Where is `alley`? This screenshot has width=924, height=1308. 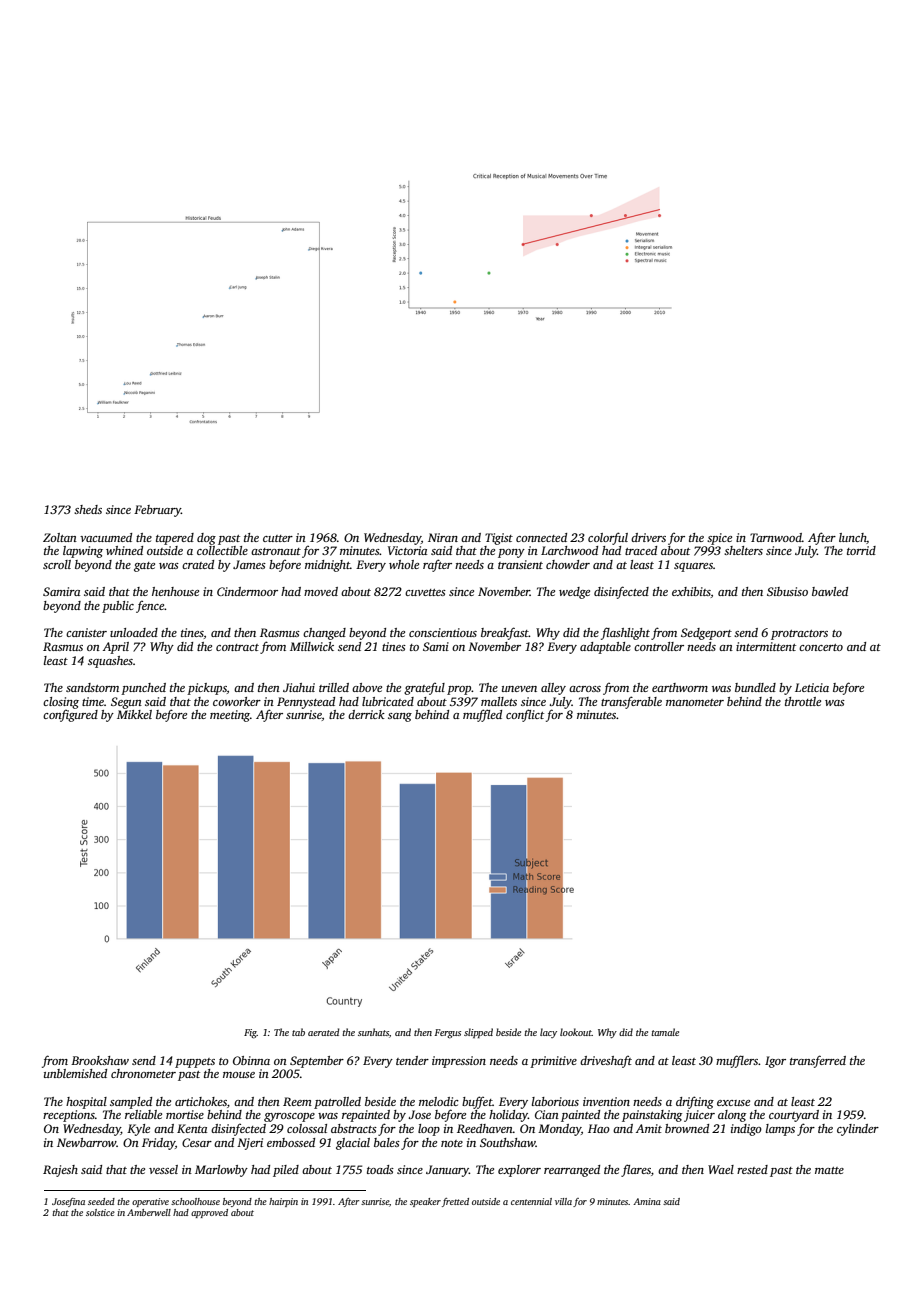 alley is located at coordinates (553, 689).
